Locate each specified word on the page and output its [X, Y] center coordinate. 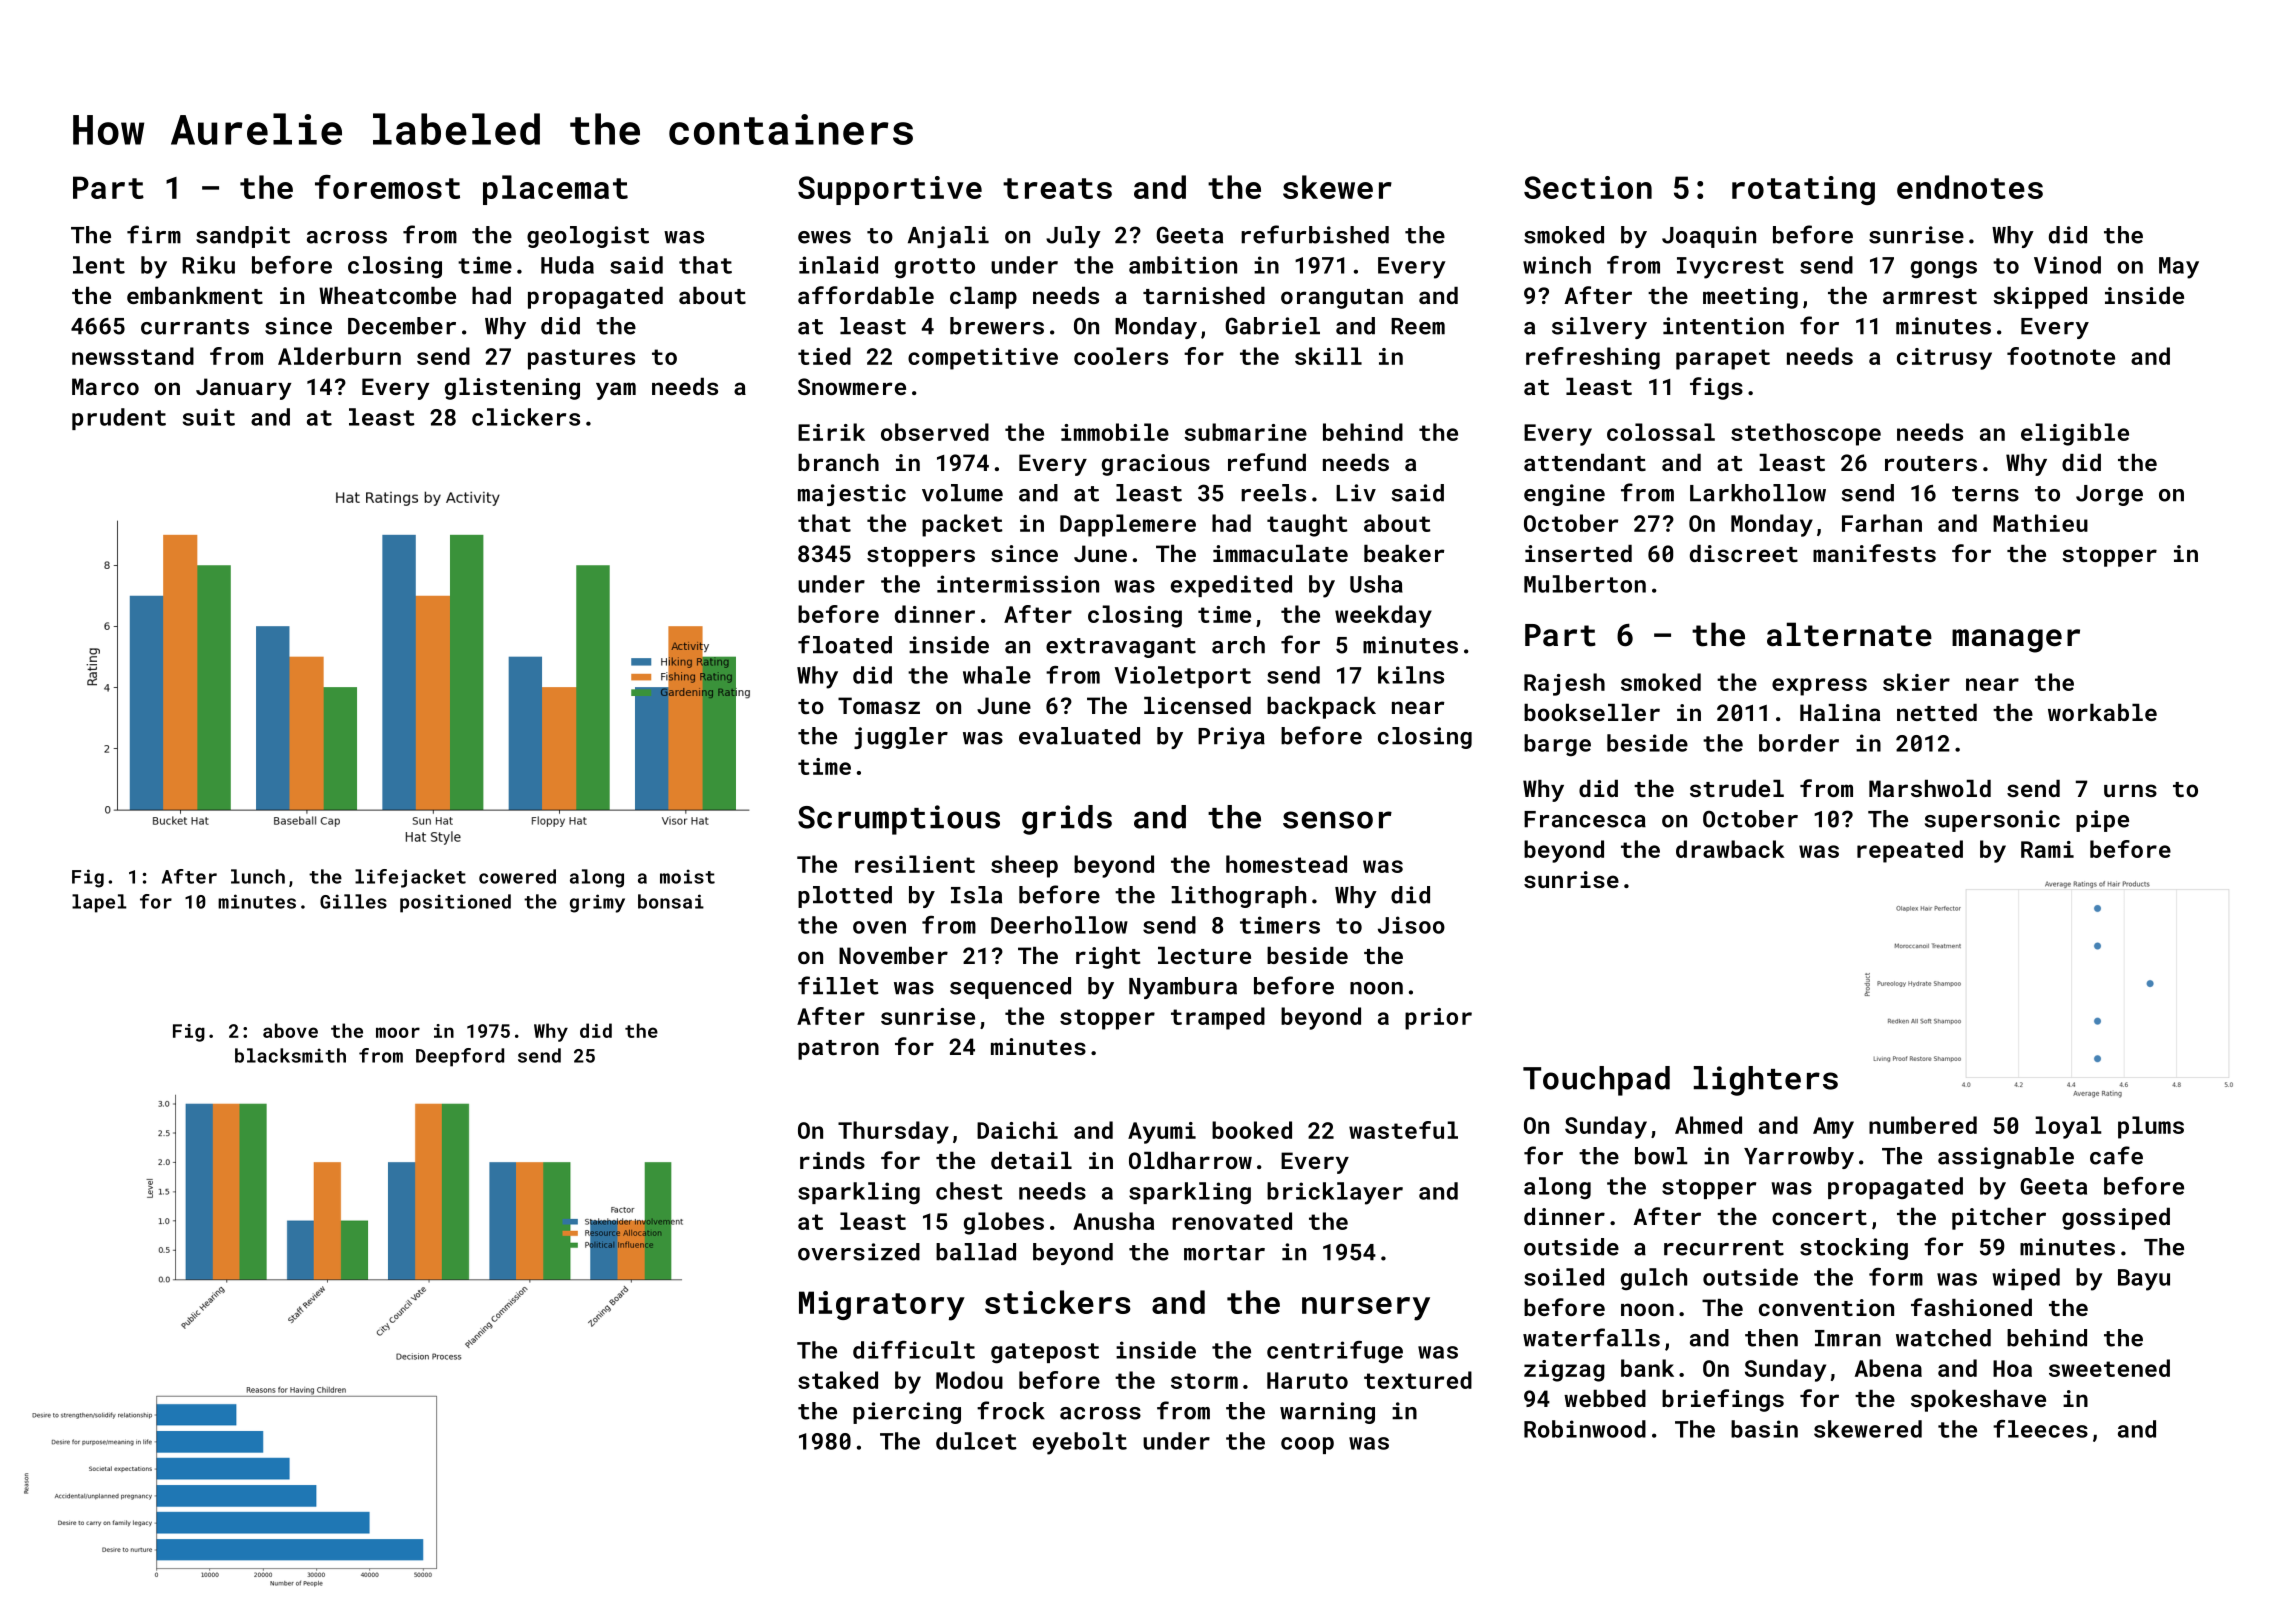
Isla [976, 895]
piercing [907, 1413]
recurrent [1724, 1248]
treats [1057, 188]
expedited [1231, 586]
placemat [555, 190]
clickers [526, 417]
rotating [1803, 190]
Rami [2047, 849]
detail [1031, 1160]
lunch [258, 876]
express [1819, 687]
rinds [832, 1160]
